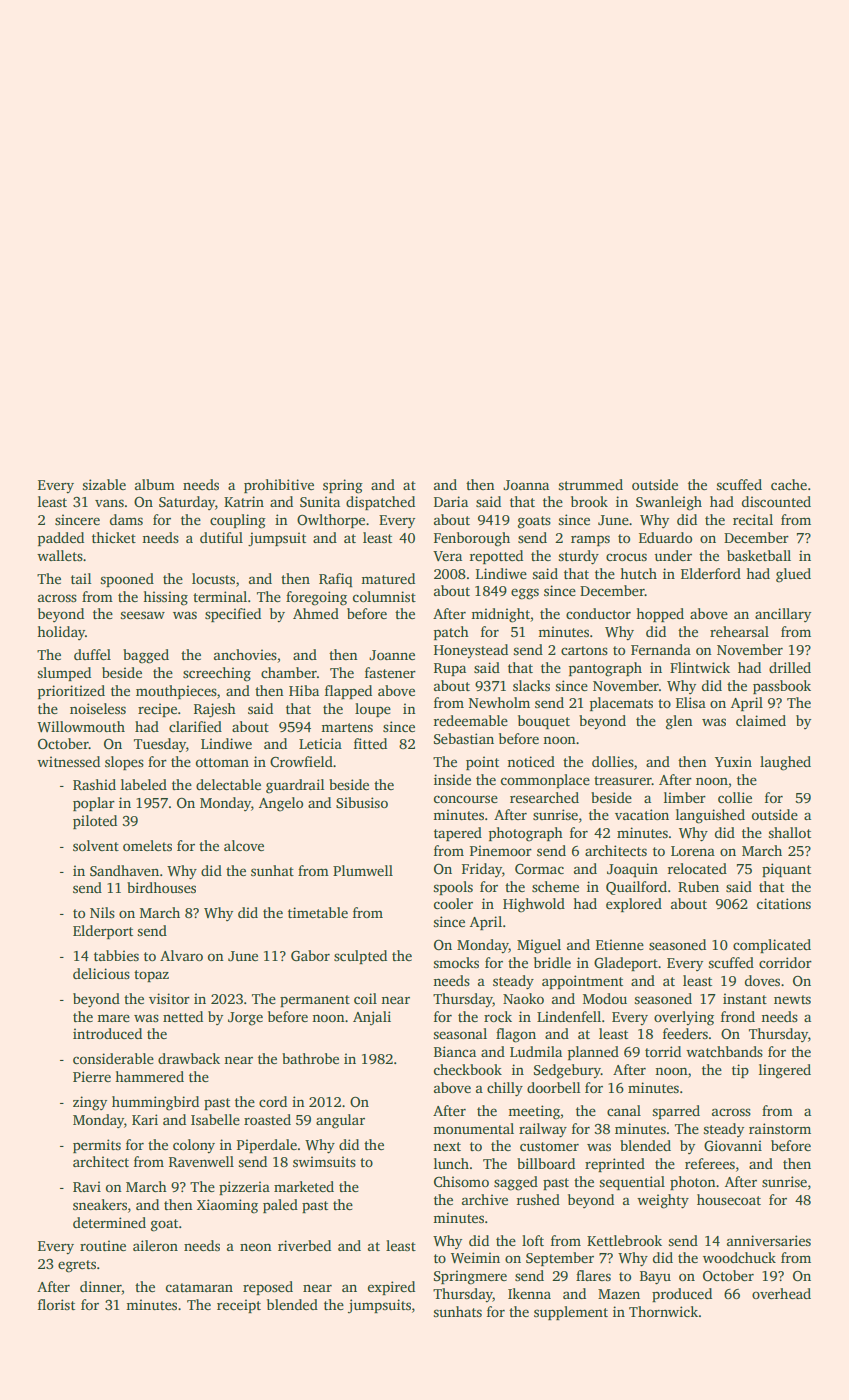 This page has height=1400, width=849. What do you see at coordinates (104, 484) in the page?
I see `sizable` at bounding box center [104, 484].
